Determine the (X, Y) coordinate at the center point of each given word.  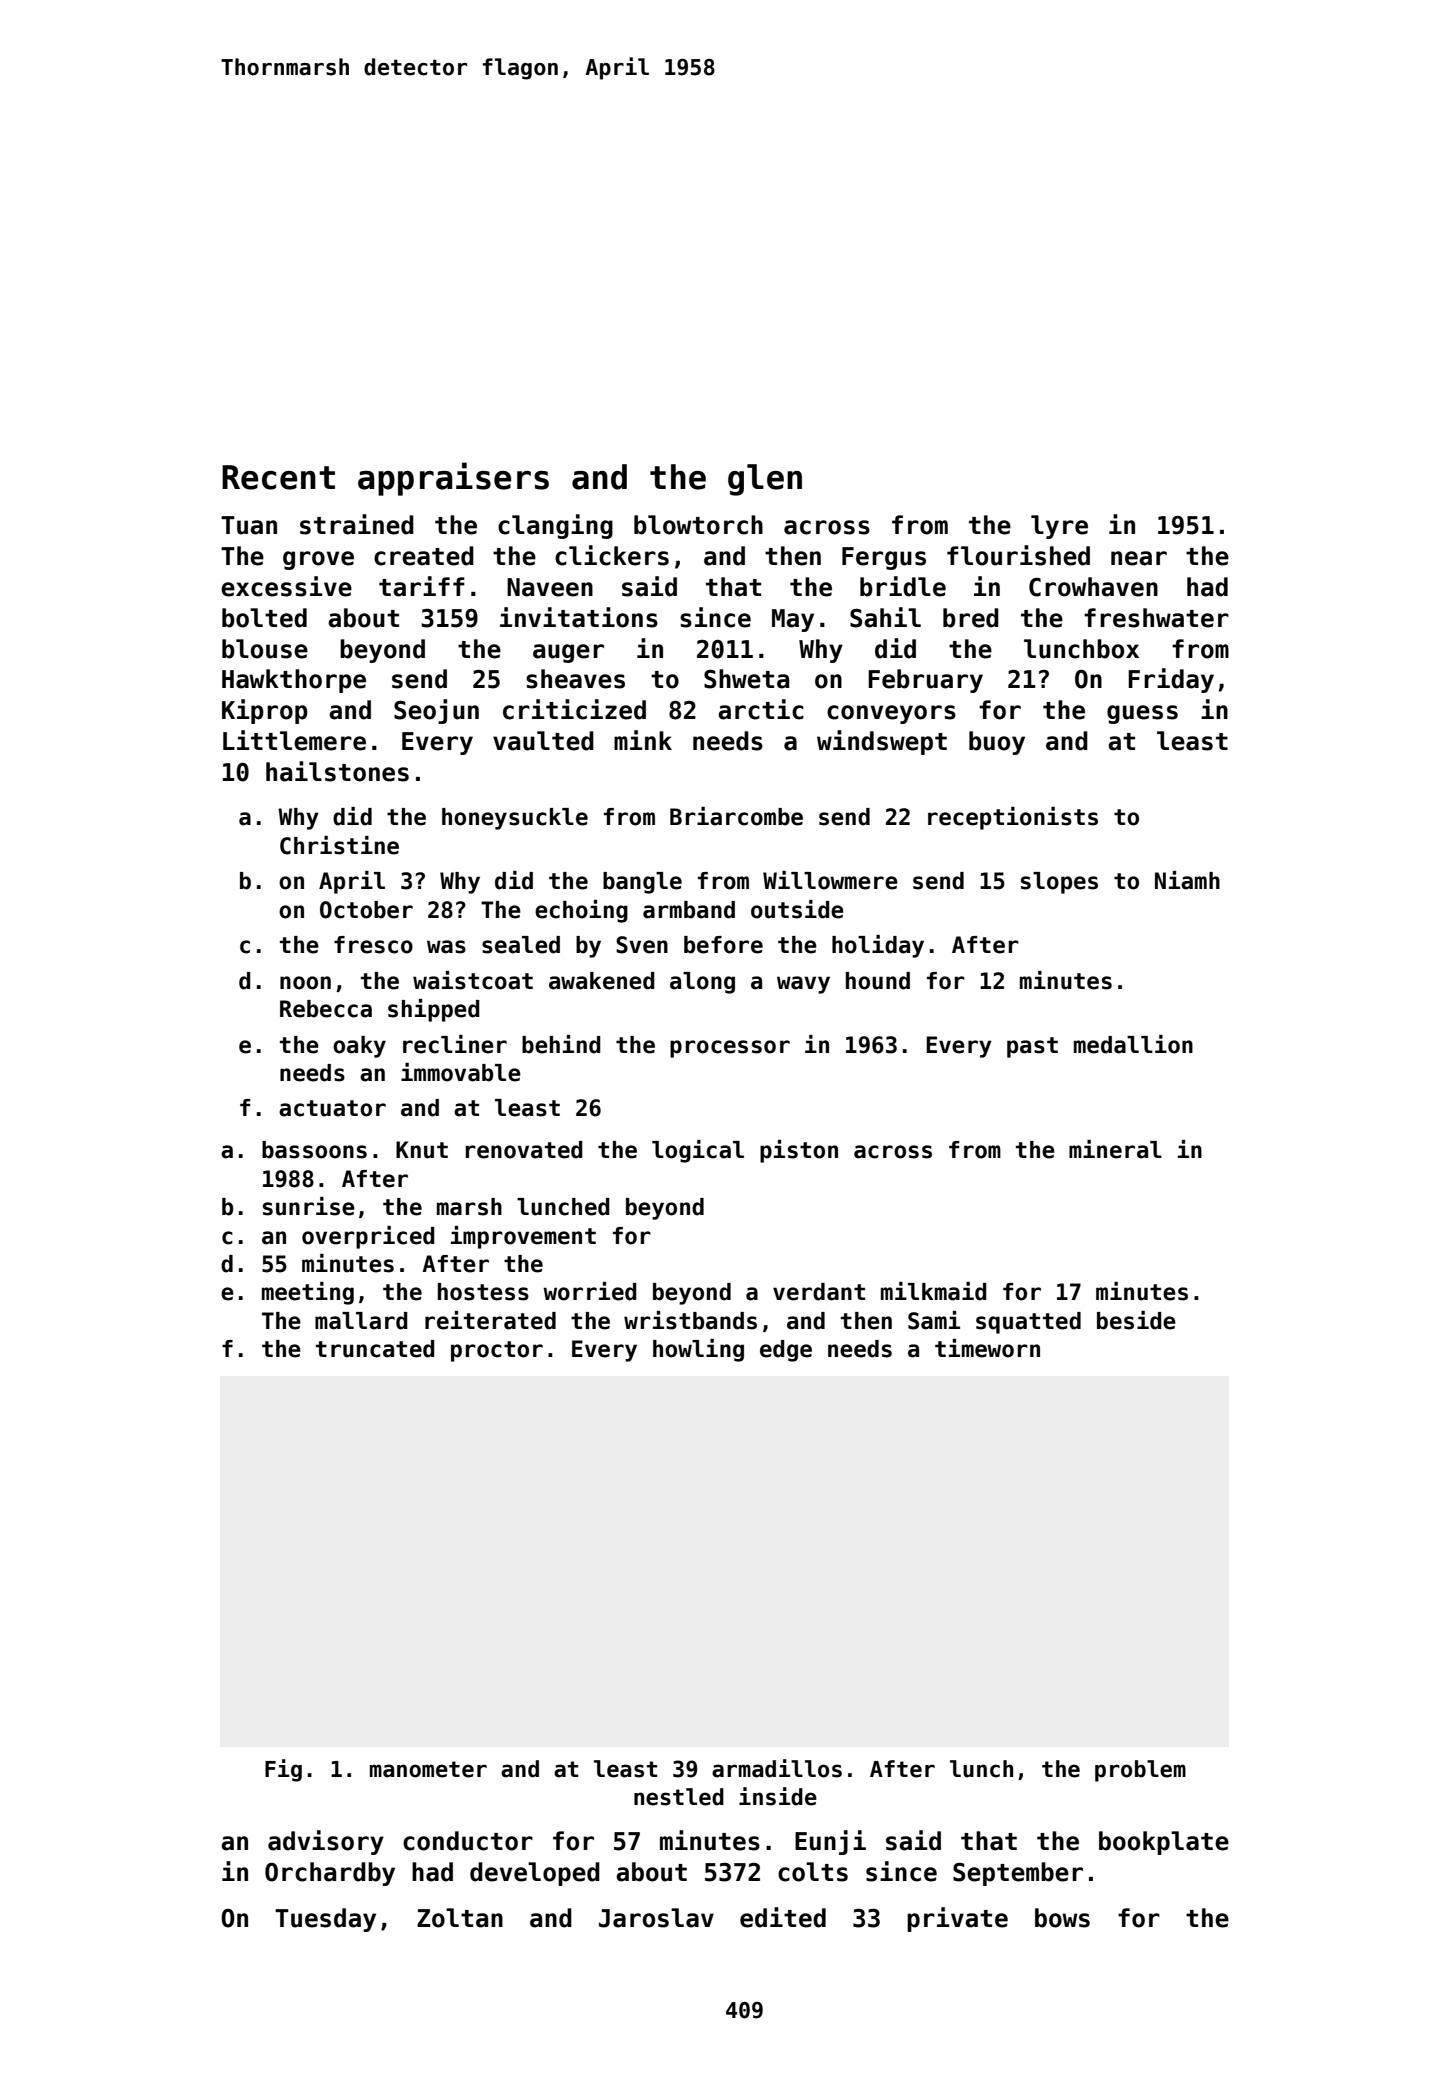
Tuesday (325, 1920)
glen (765, 480)
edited (783, 1917)
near (1139, 558)
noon (305, 983)
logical (698, 1151)
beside (1136, 1320)
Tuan (249, 525)
